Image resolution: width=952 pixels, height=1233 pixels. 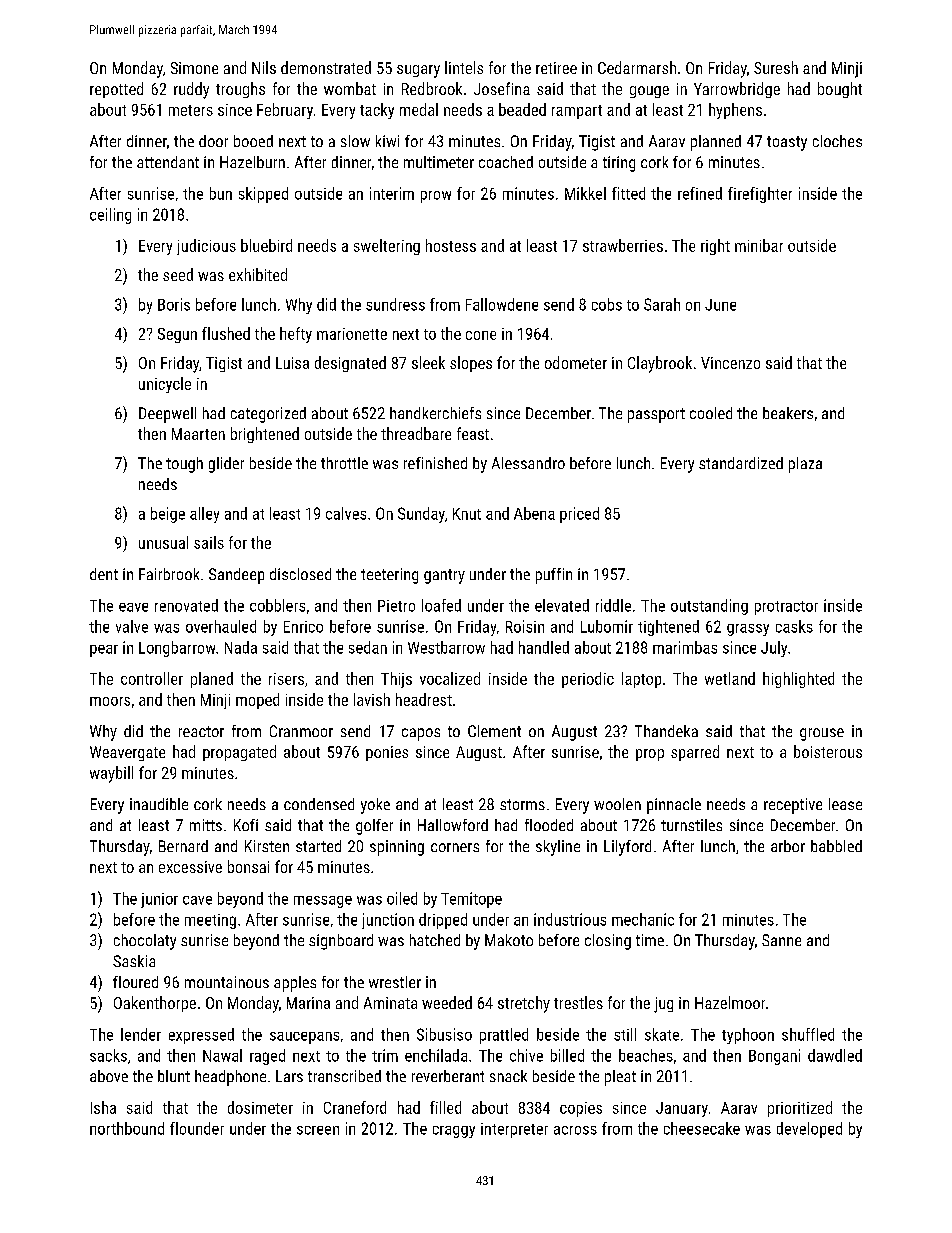 What do you see at coordinates (544, 647) in the screenshot?
I see `handled` at bounding box center [544, 647].
